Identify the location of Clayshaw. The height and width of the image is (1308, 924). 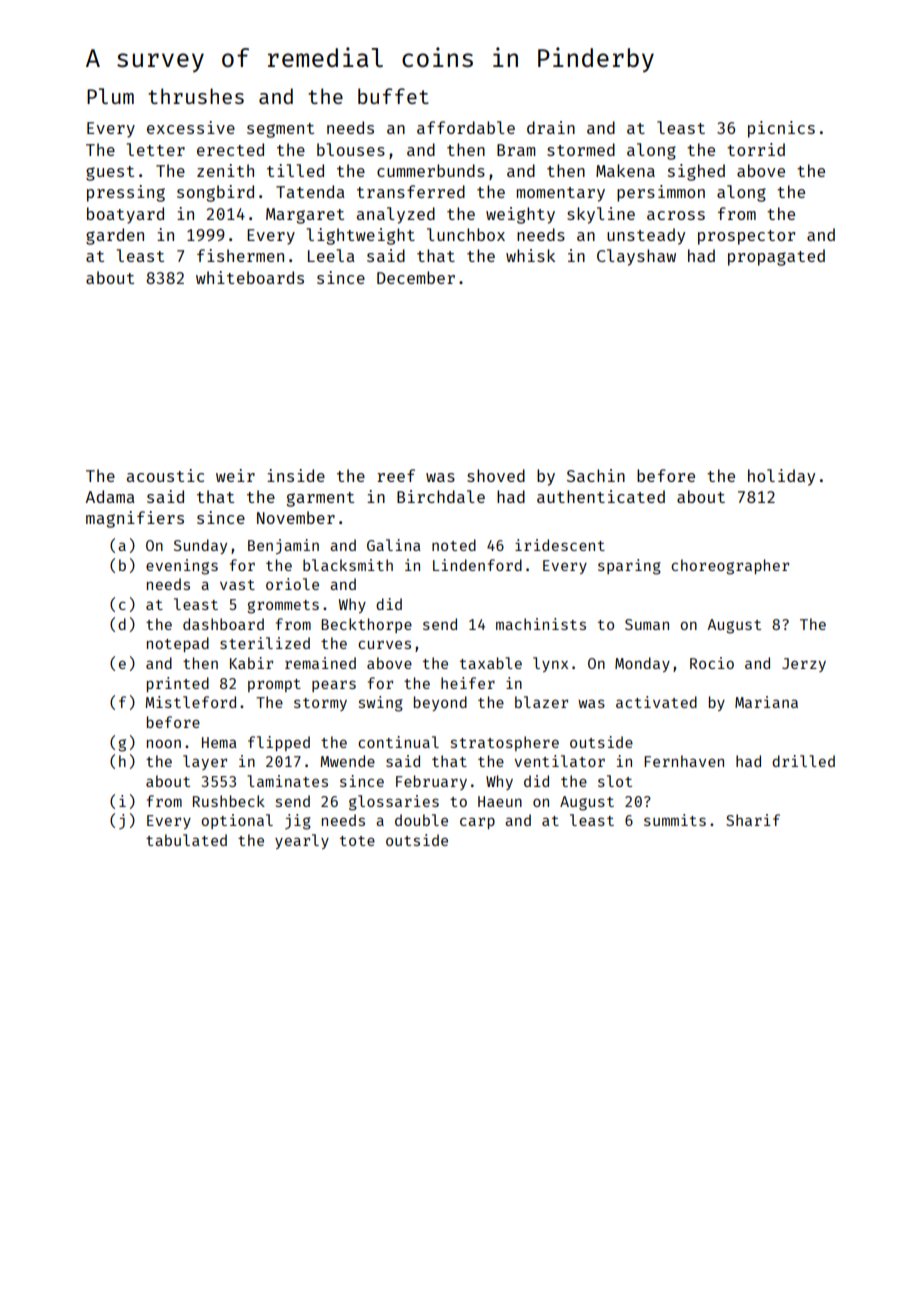
(636, 257).
